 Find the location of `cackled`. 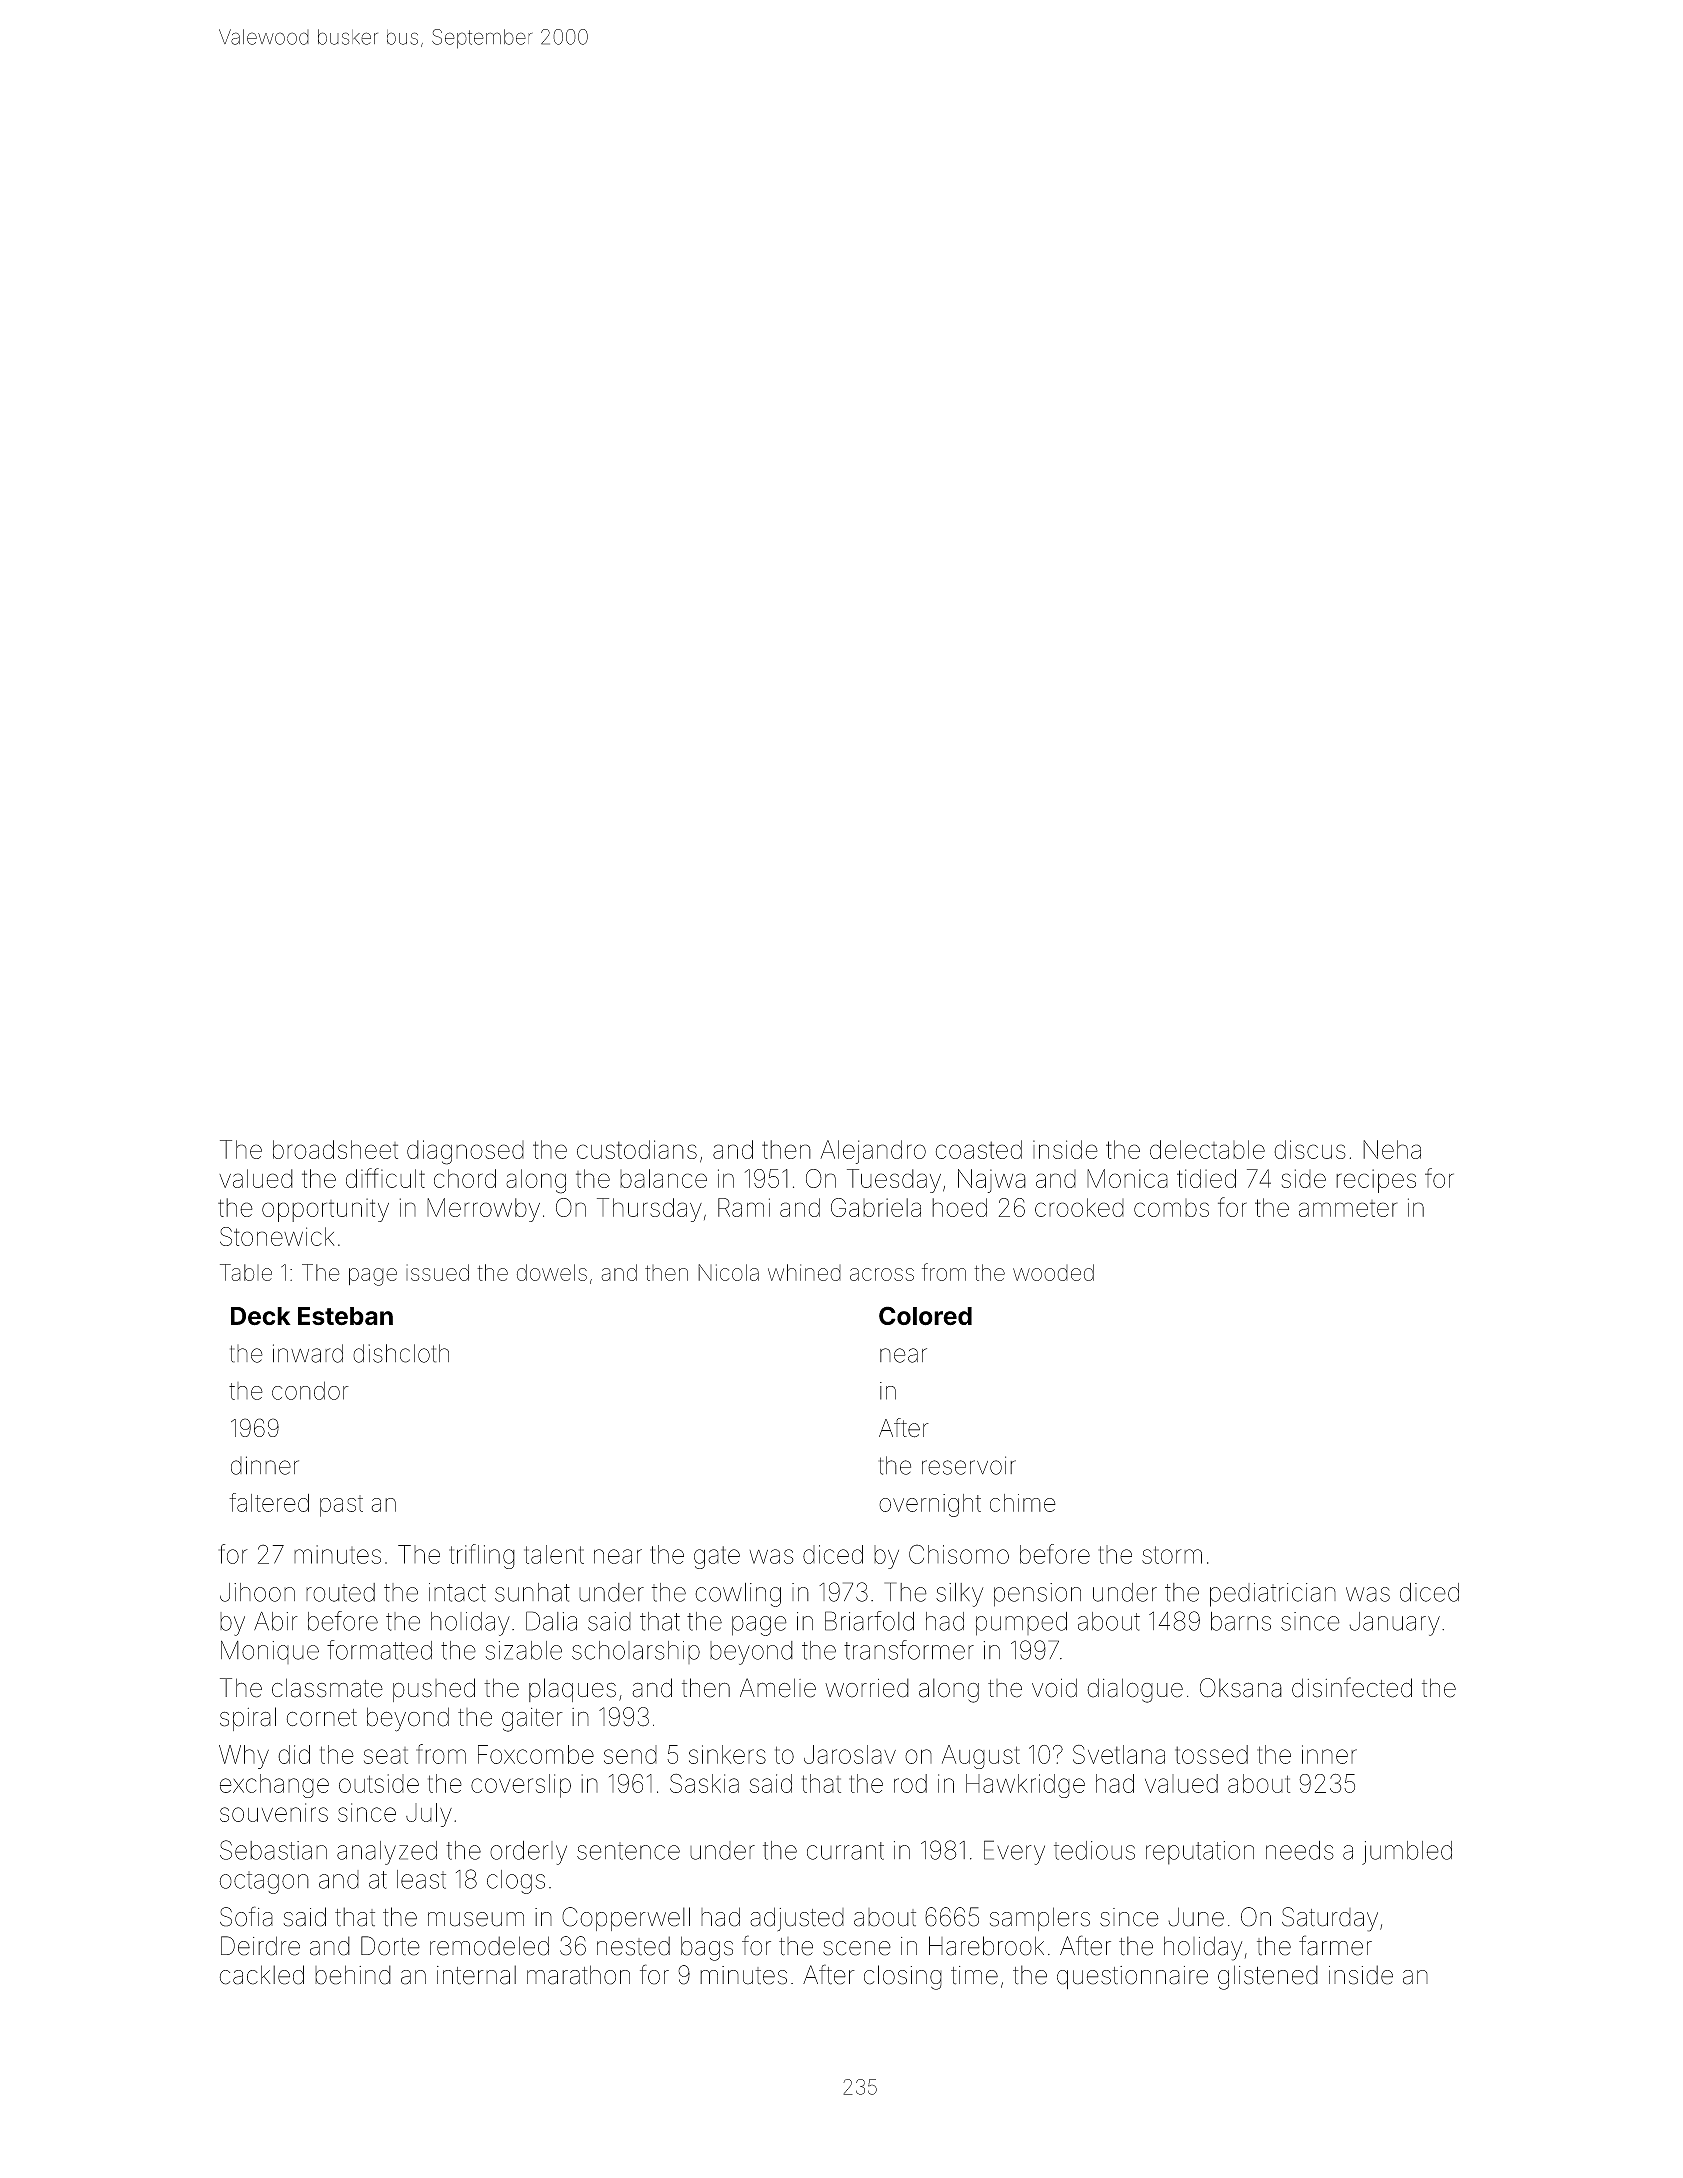

cackled is located at coordinates (262, 1975).
